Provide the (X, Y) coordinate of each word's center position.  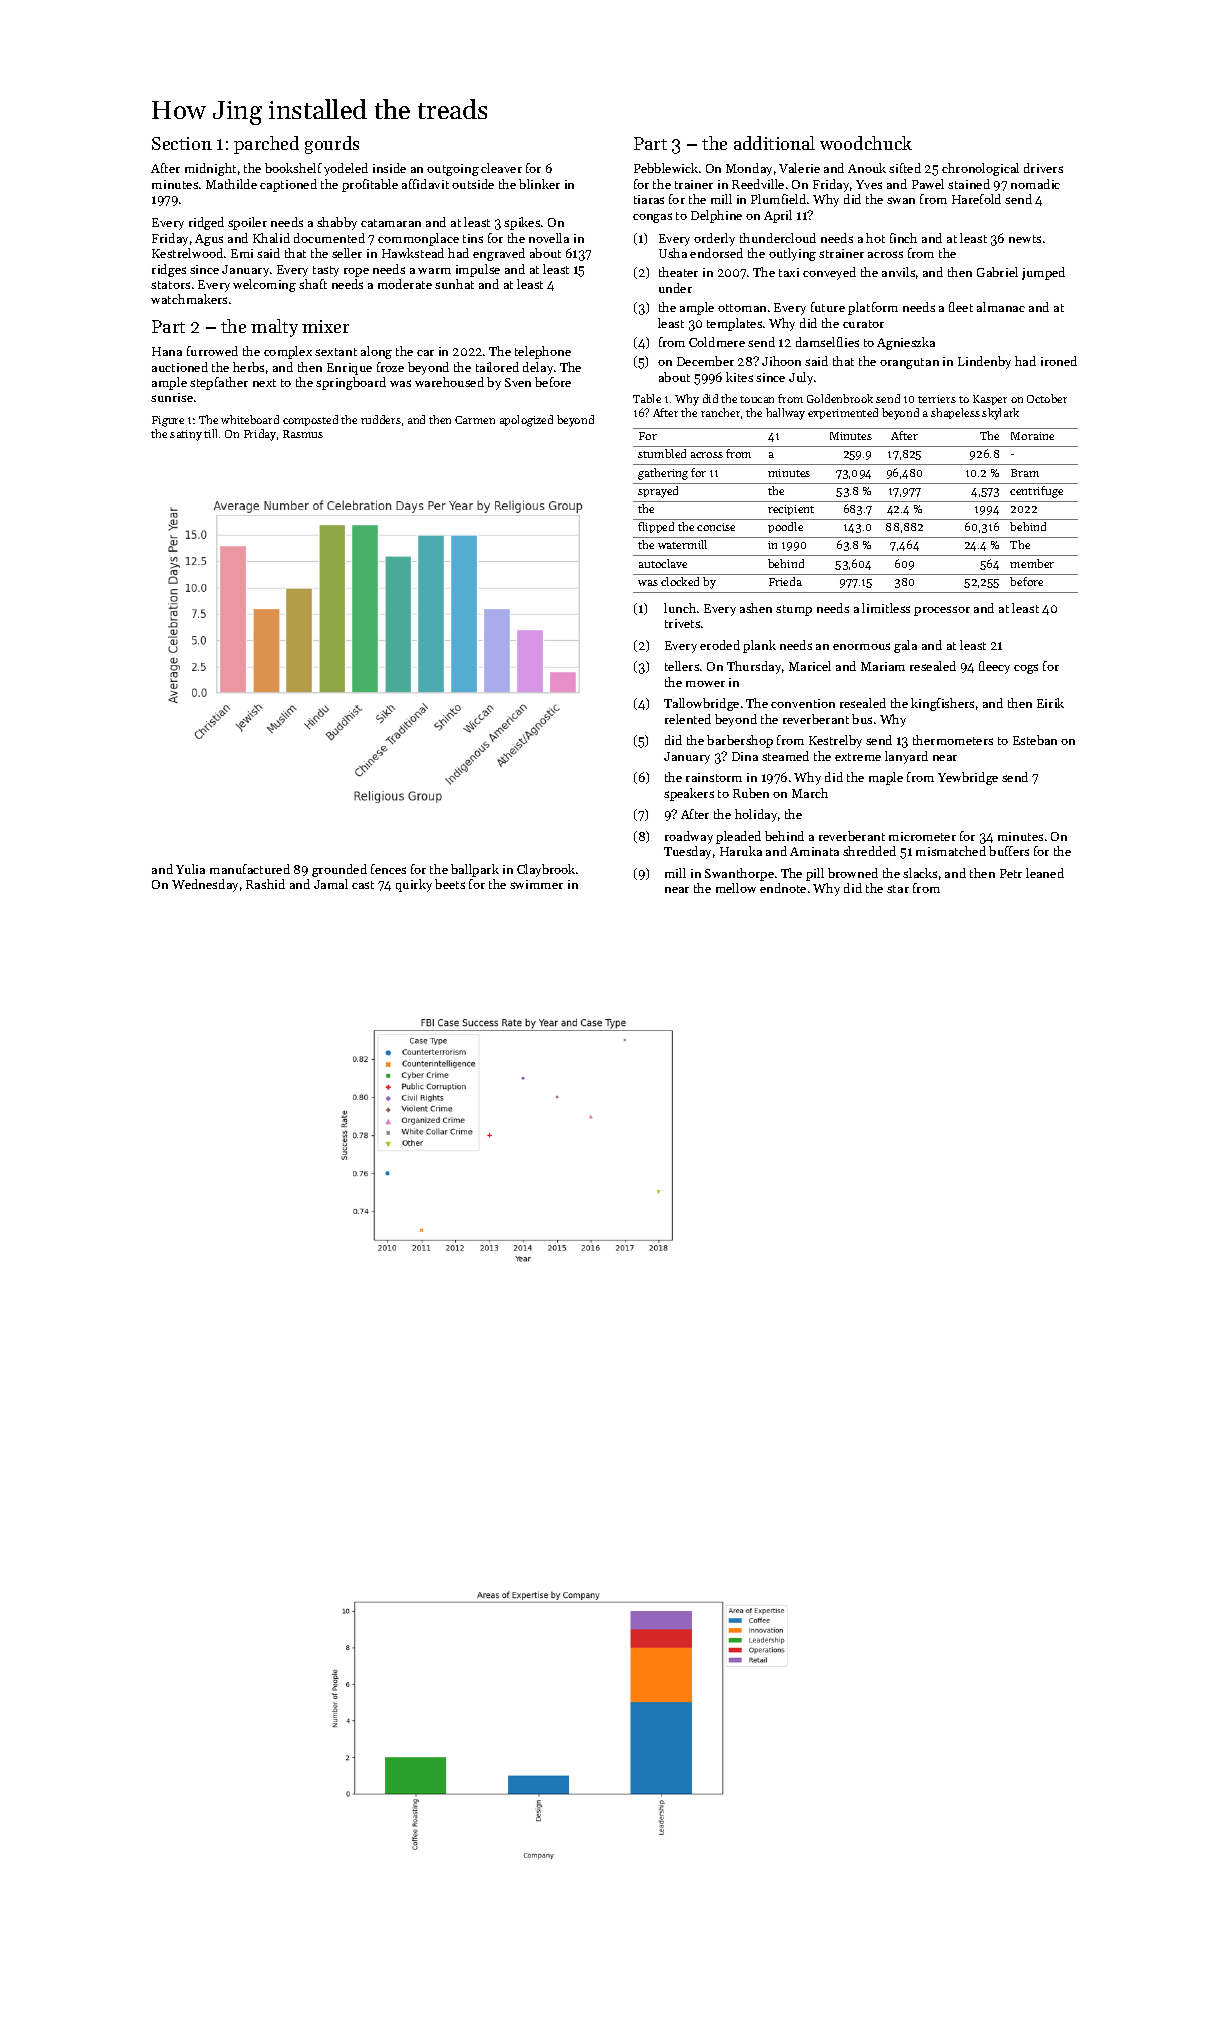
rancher (720, 412)
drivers (1043, 168)
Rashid (265, 884)
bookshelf (293, 168)
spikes (522, 223)
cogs (1026, 669)
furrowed (212, 351)
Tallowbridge (701, 704)
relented (688, 719)
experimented (843, 413)
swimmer (536, 884)
